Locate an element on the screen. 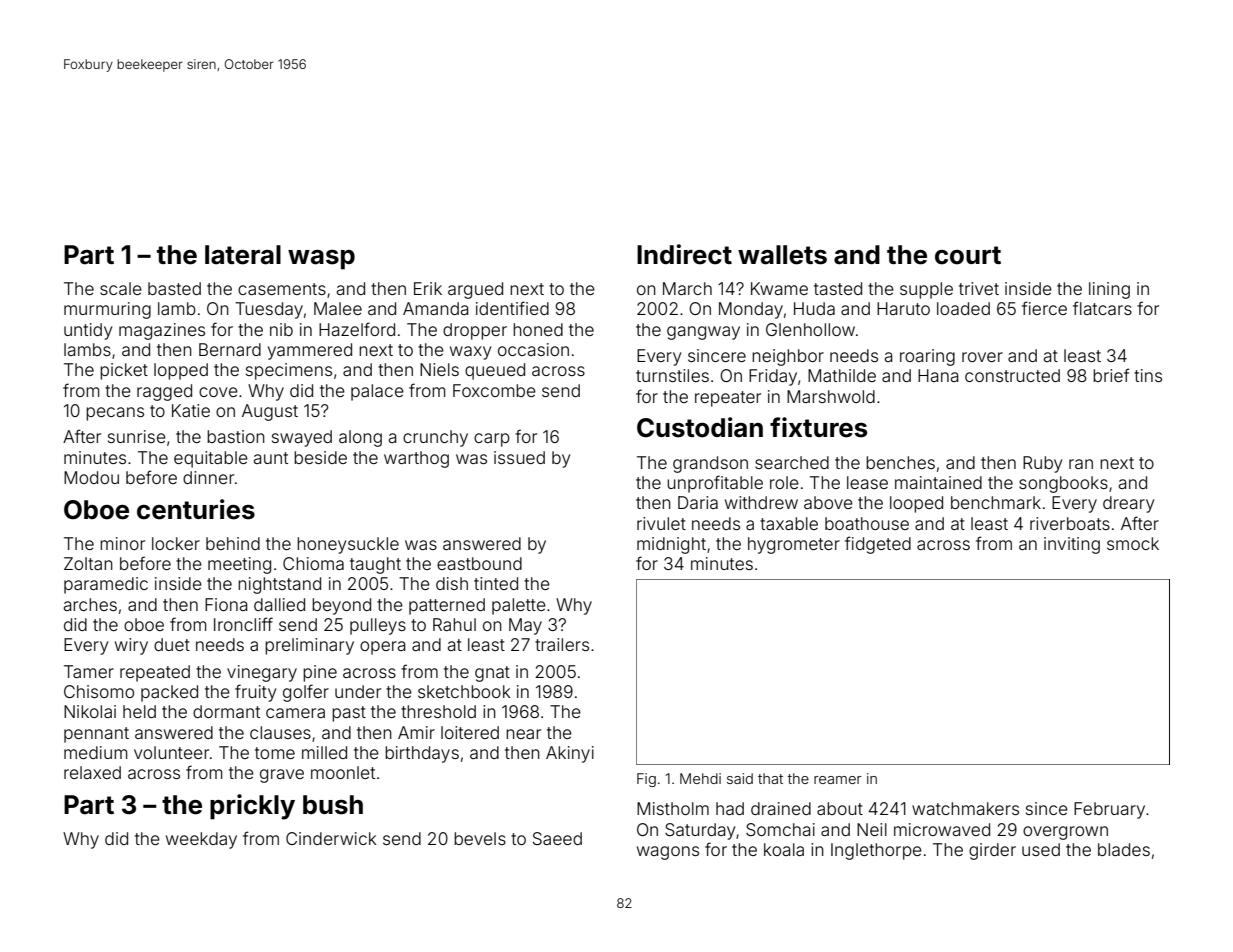 The height and width of the screenshot is (952, 1233). inviting is located at coordinates (1072, 545).
